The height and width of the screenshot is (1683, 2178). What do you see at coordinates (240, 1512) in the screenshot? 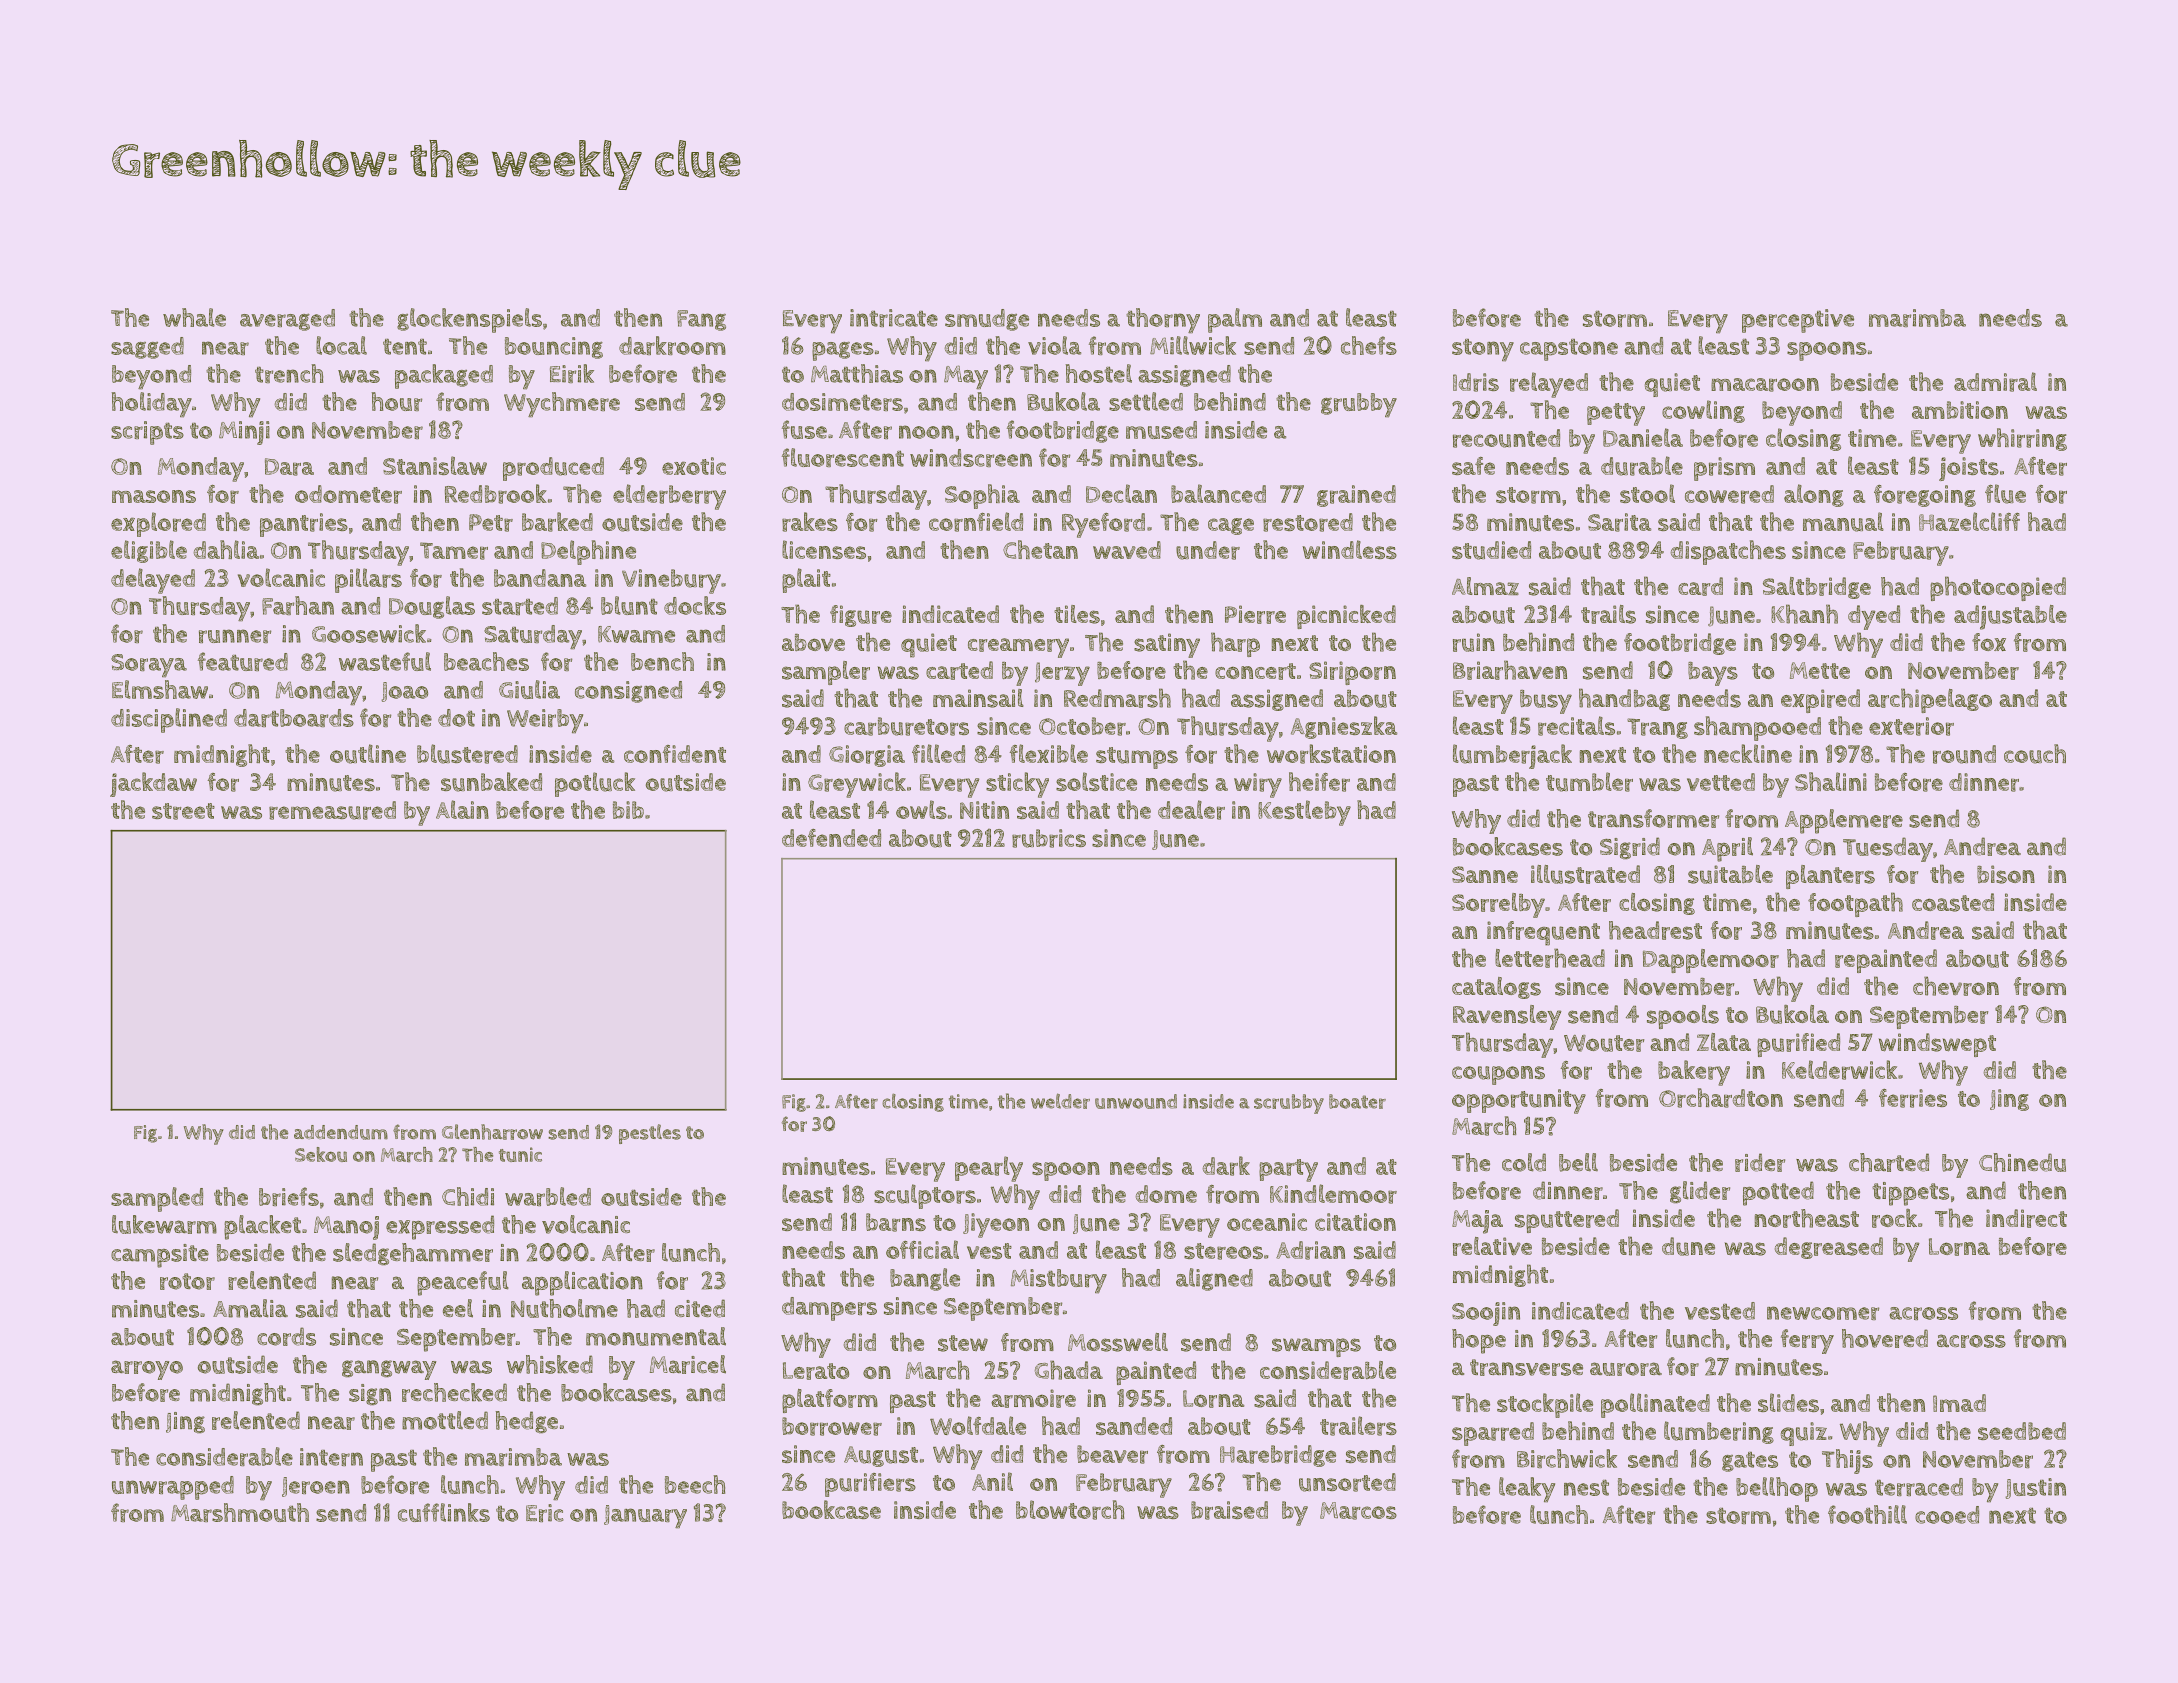
I see `Marshmouth` at bounding box center [240, 1512].
